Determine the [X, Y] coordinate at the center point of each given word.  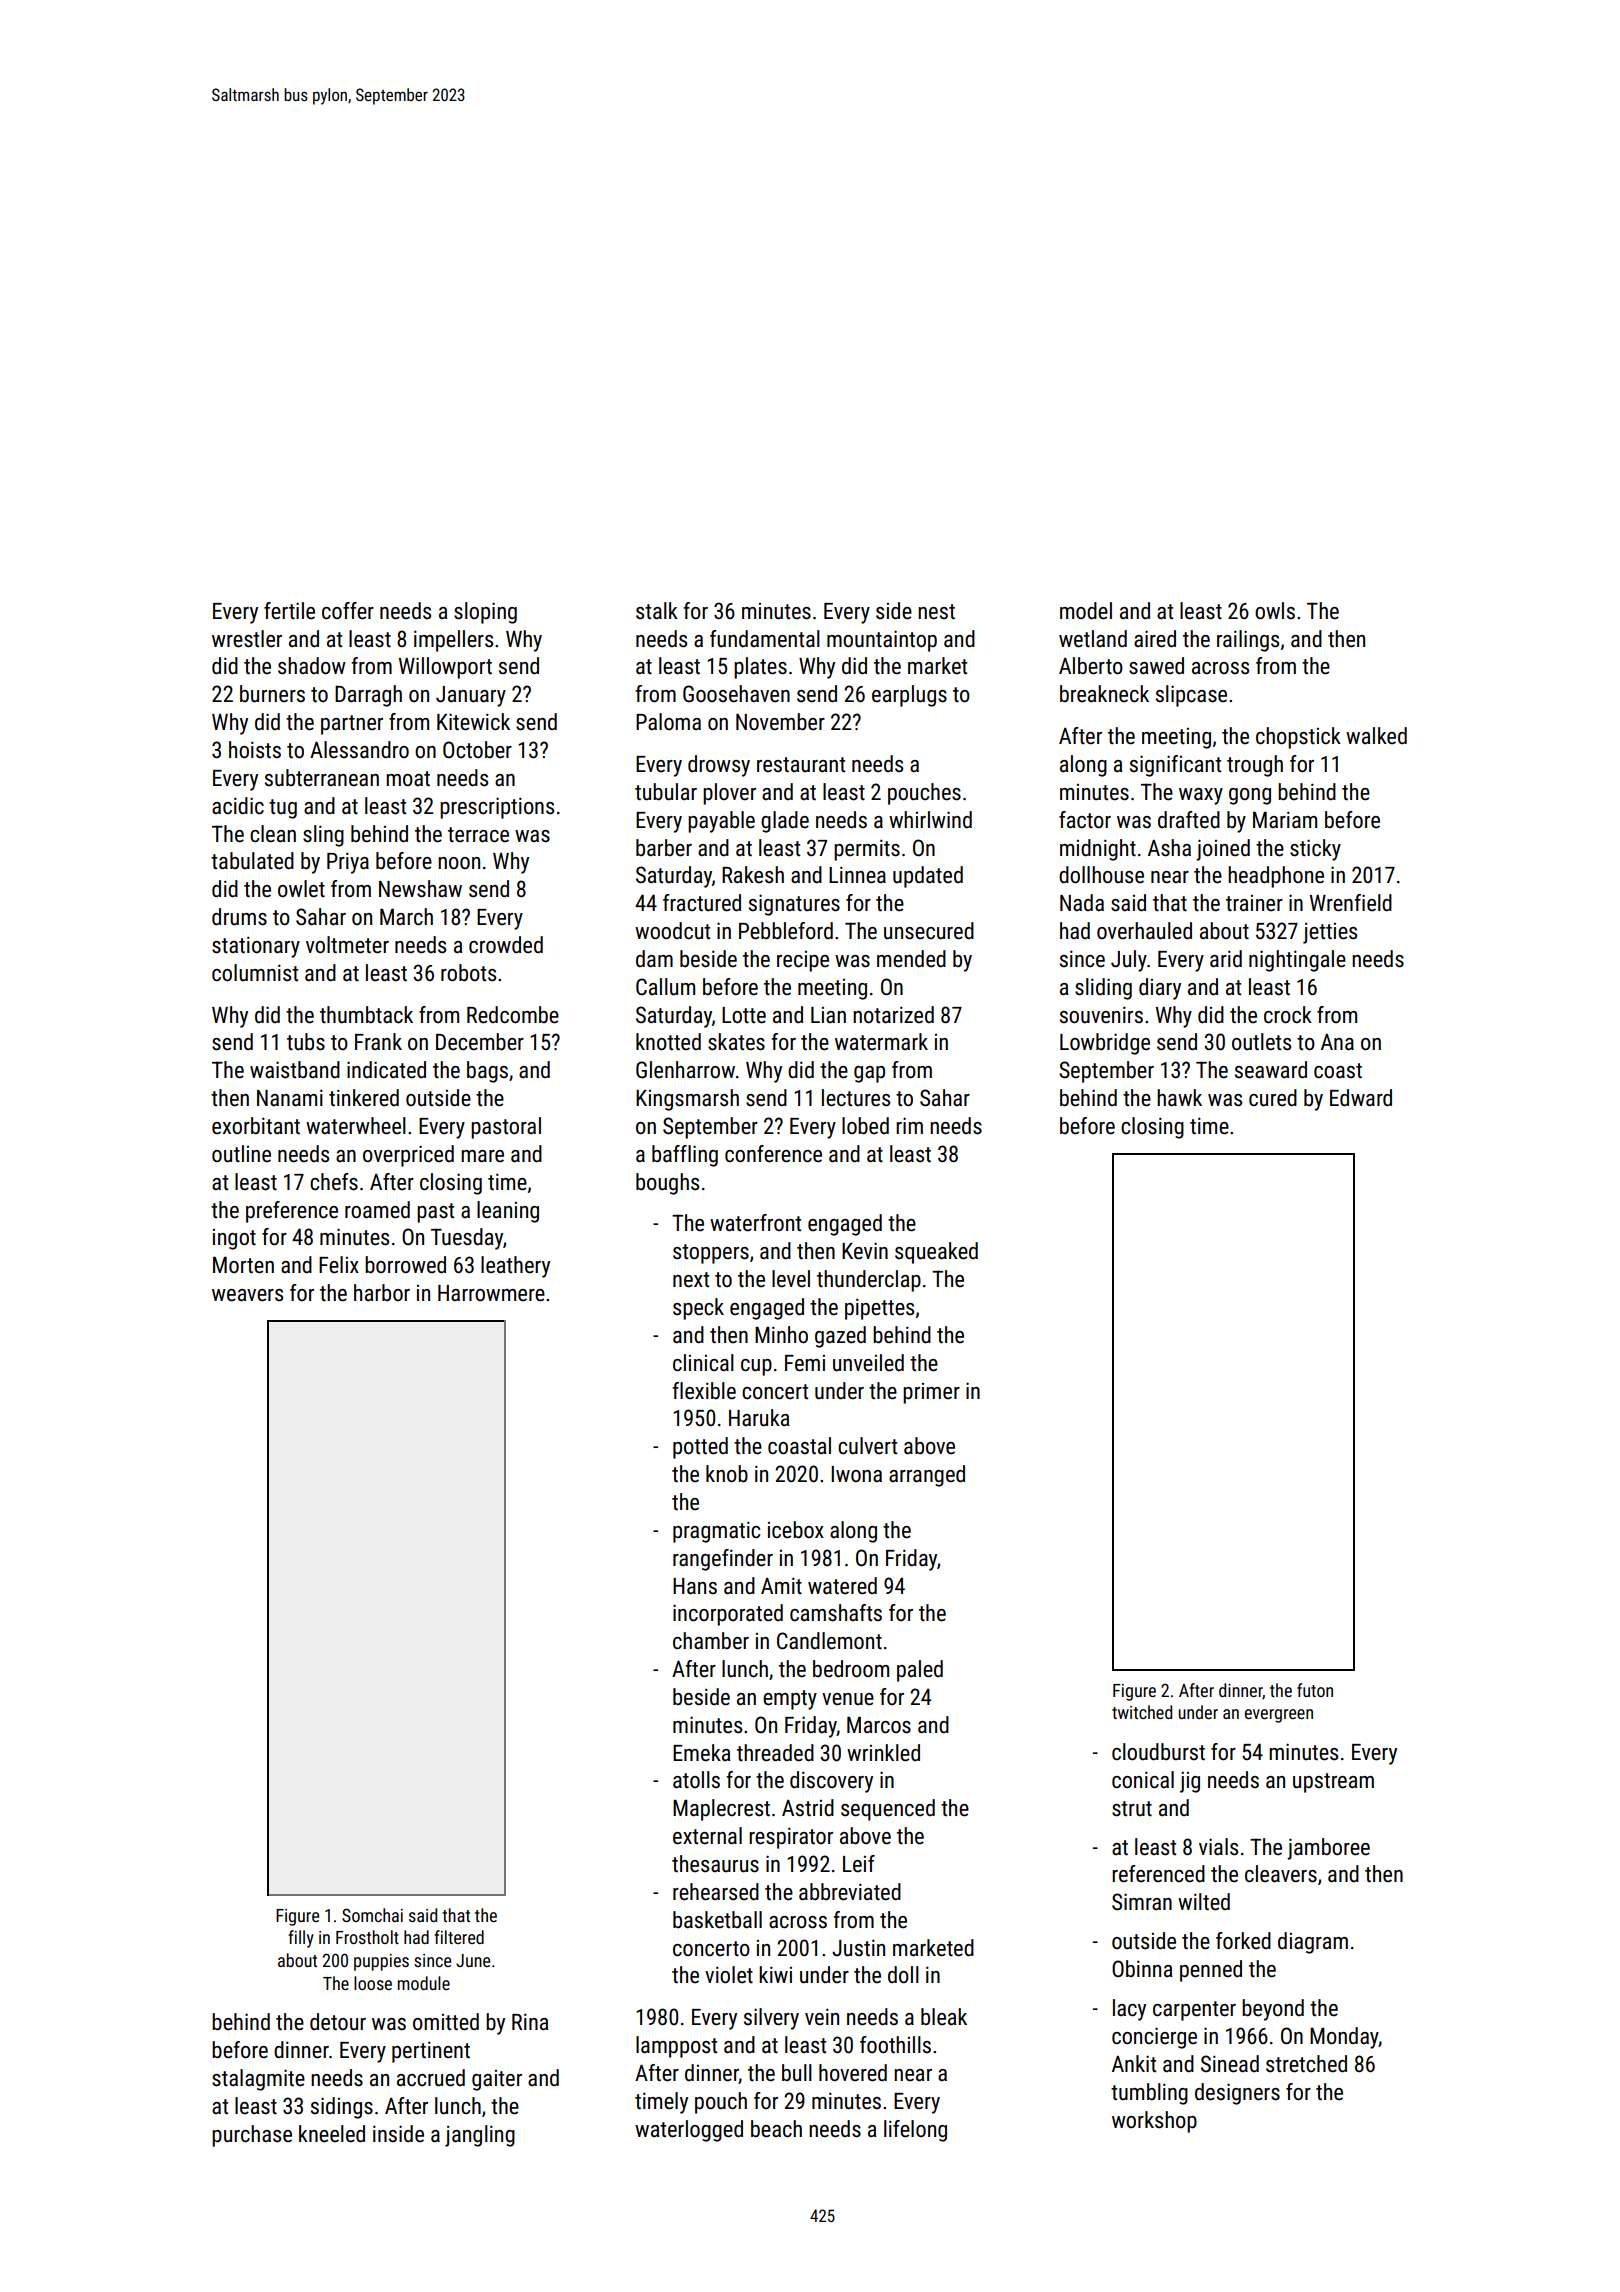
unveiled [868, 1363]
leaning [508, 1212]
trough [1255, 766]
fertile [289, 611]
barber [664, 848]
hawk [1179, 1098]
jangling [480, 2136]
